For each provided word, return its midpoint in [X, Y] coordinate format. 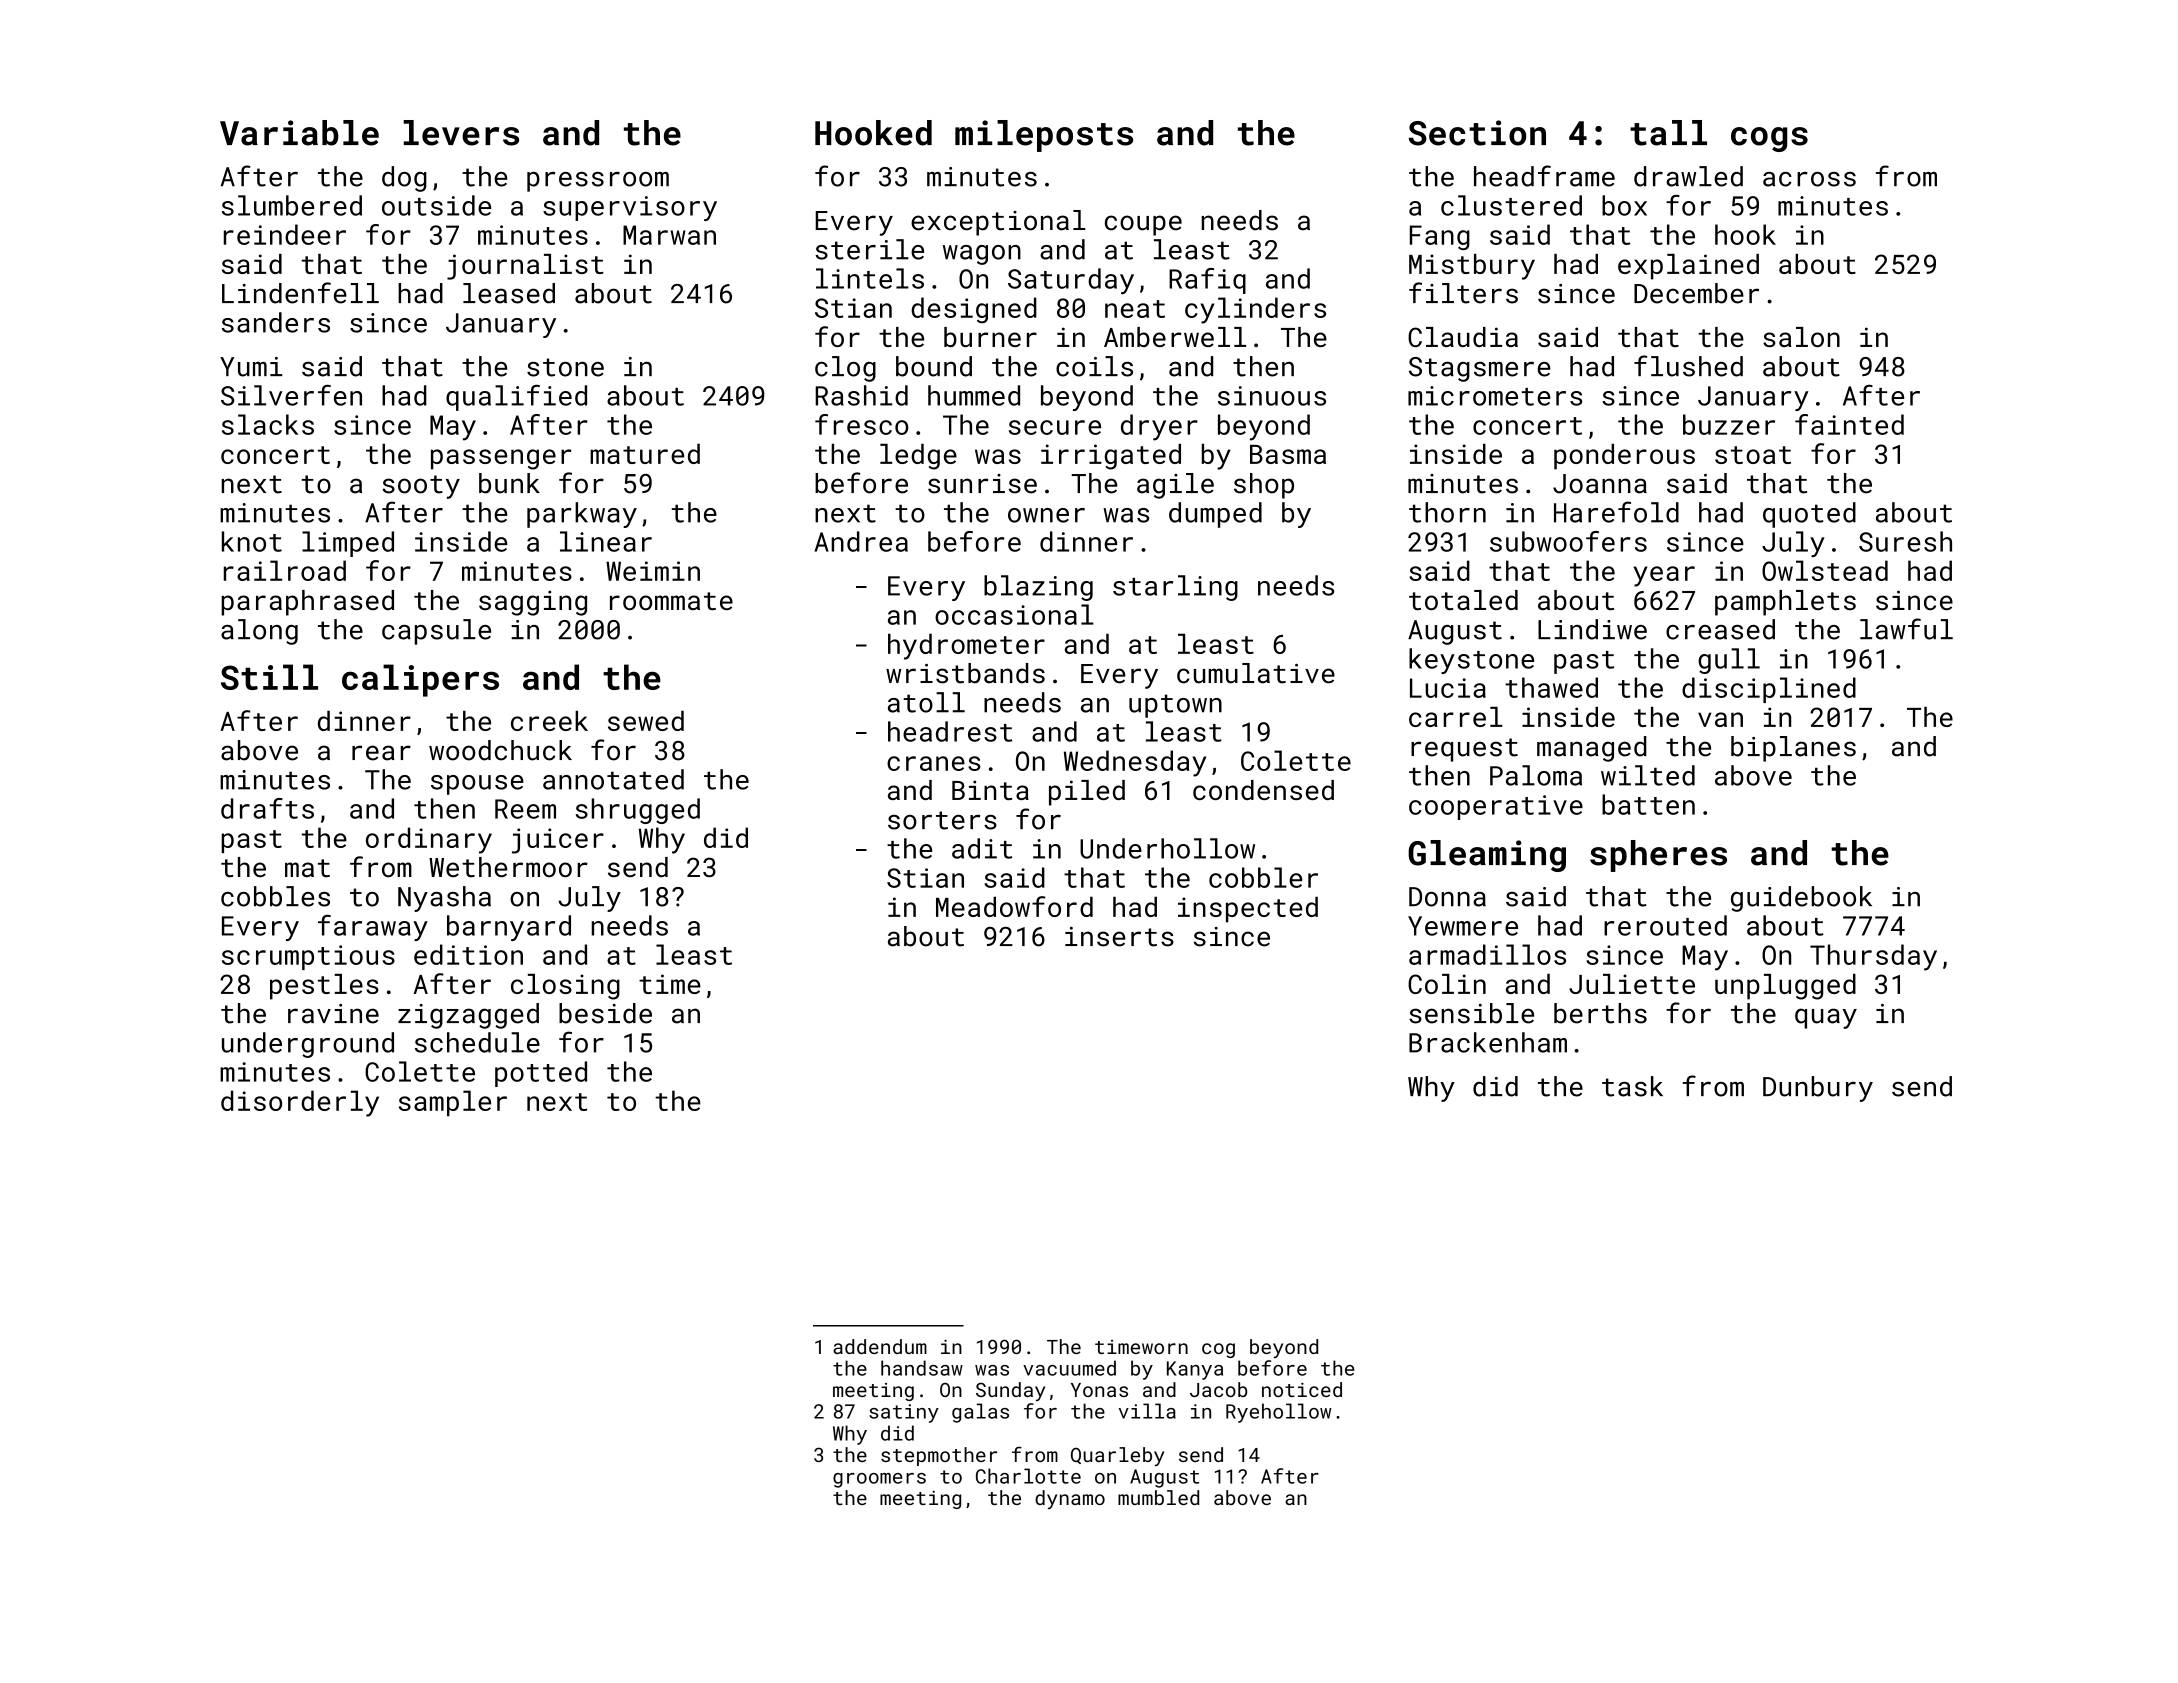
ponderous [1624, 457]
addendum [880, 1346]
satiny [904, 1413]
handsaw [922, 1368]
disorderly [300, 1103]
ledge [918, 457]
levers [461, 133]
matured [645, 454]
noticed [1302, 1389]
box [1624, 205]
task [1632, 1086]
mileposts [1044, 136]
